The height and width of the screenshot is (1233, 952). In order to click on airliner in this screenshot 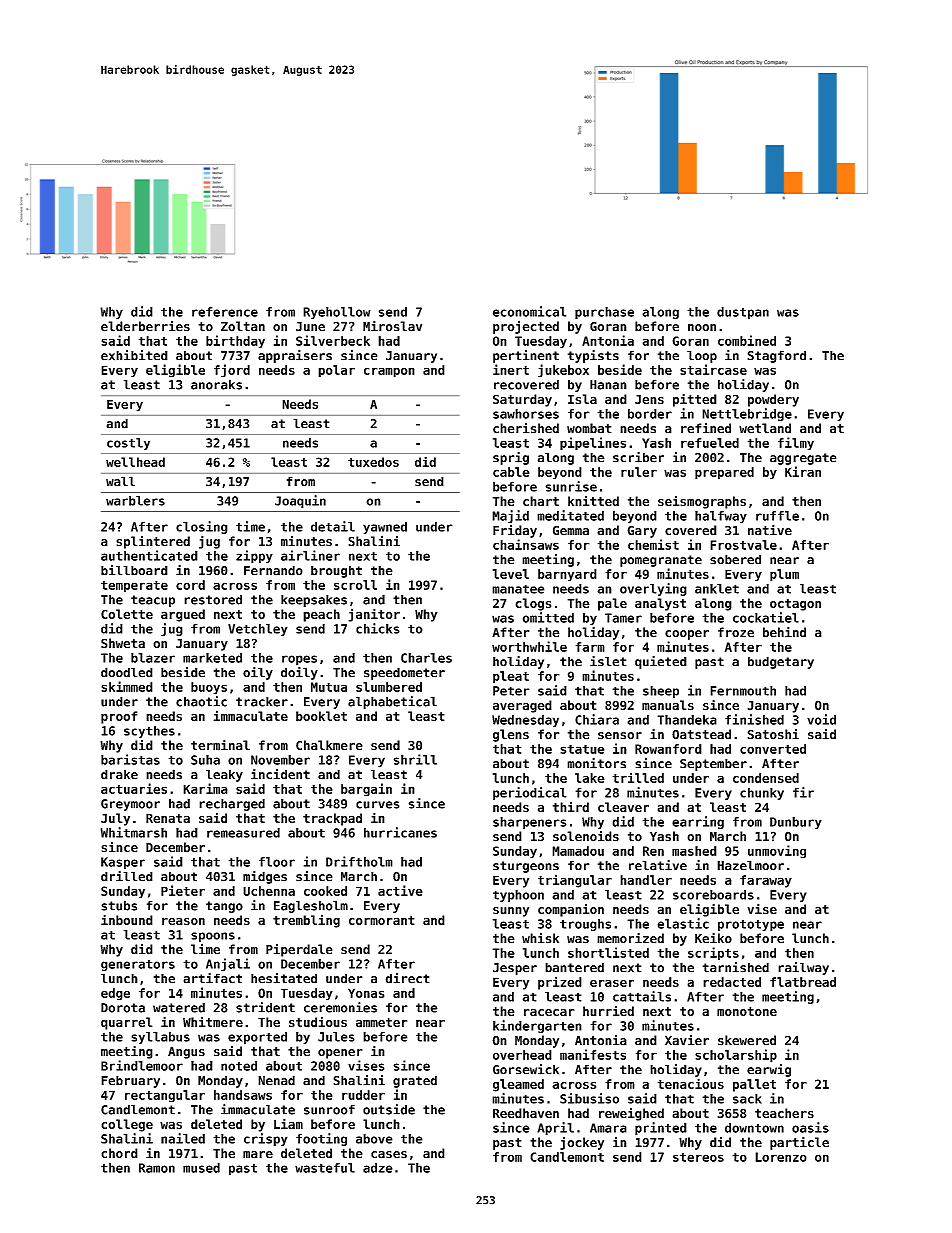, I will do `click(310, 555)`.
